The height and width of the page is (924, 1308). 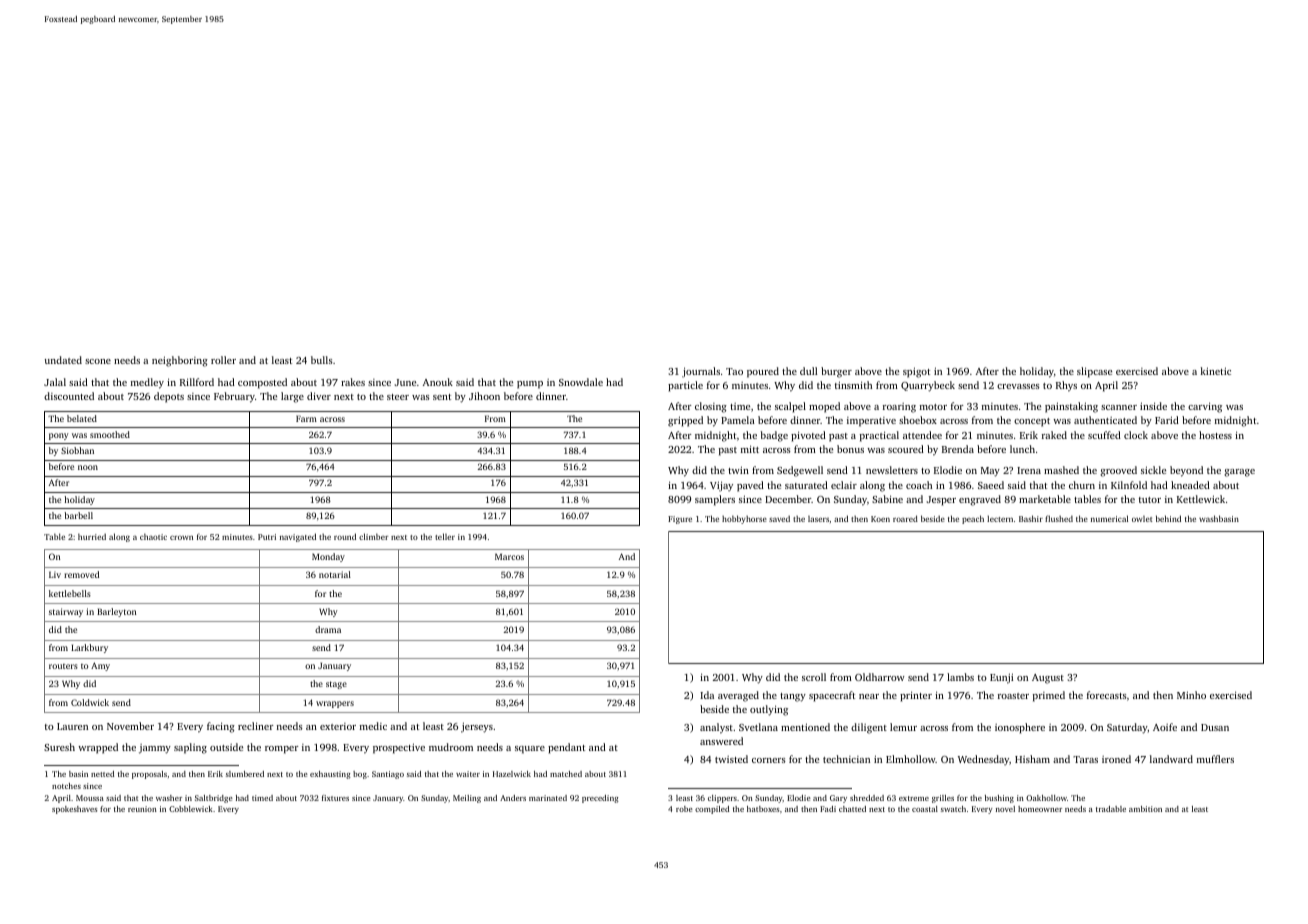 What do you see at coordinates (88, 467) in the page?
I see `noon` at bounding box center [88, 467].
